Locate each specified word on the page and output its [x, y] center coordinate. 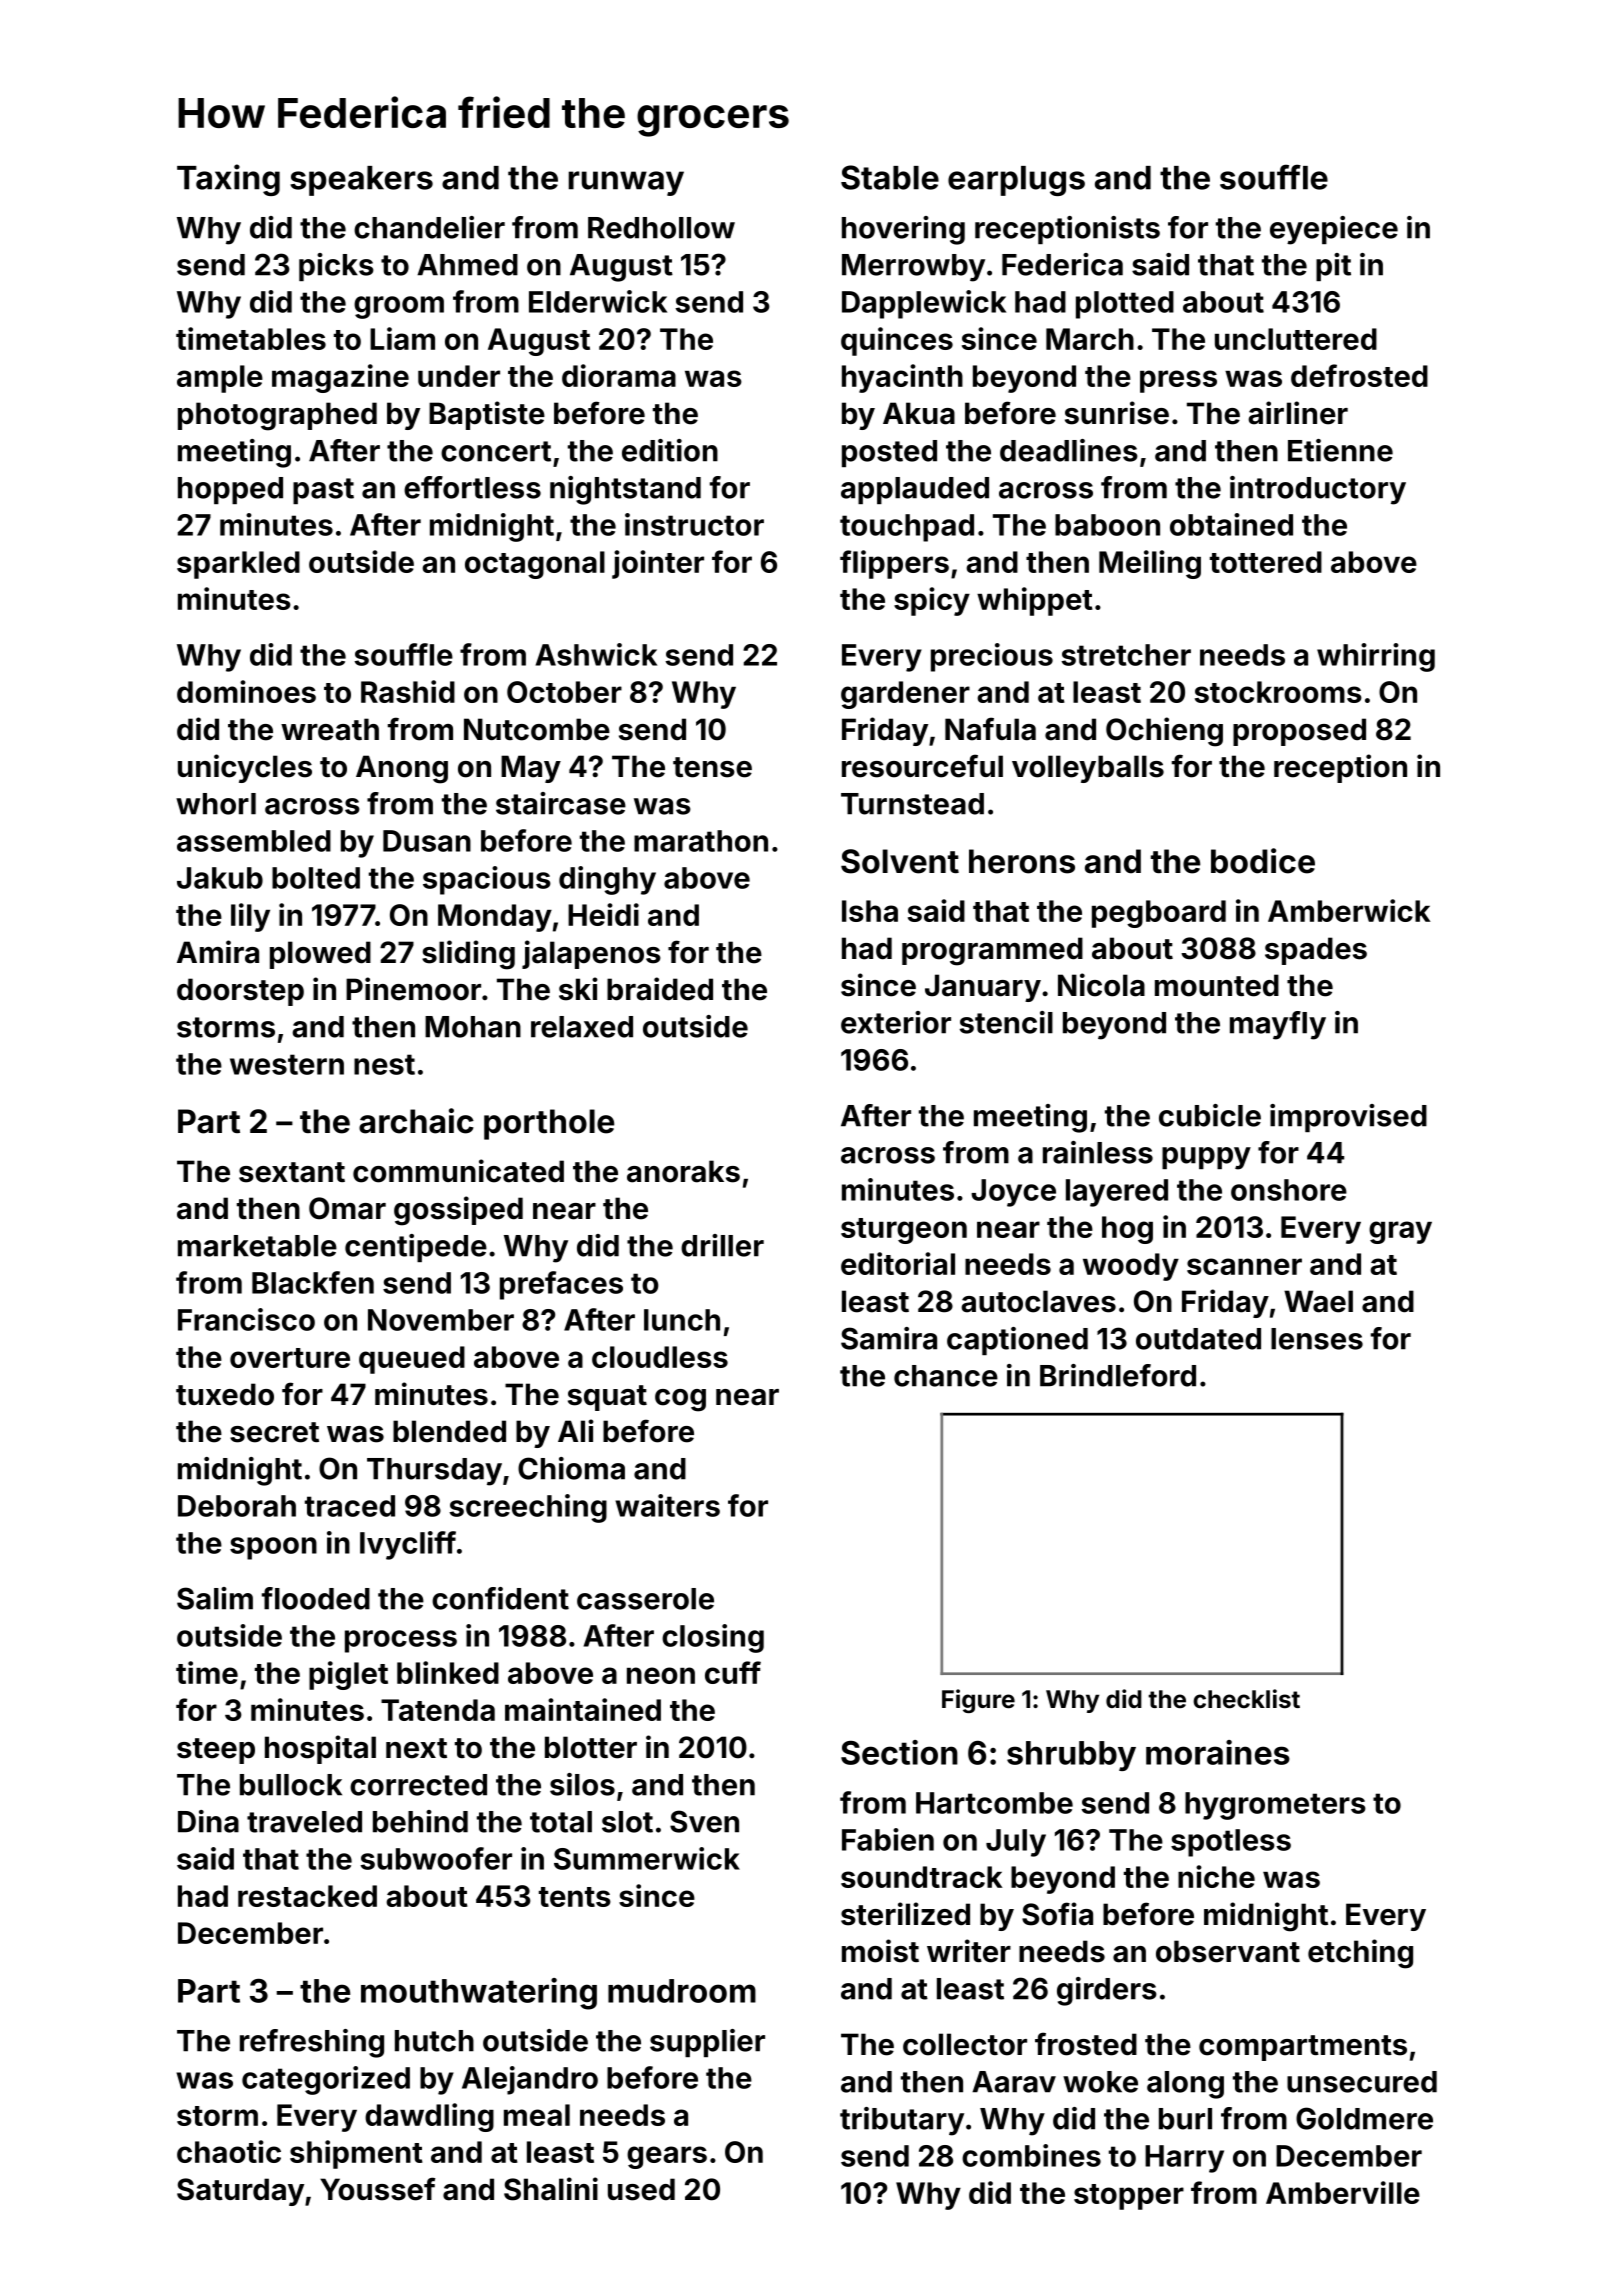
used [641, 2189]
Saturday [240, 2192]
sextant [292, 1172]
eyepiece [1334, 230]
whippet [1035, 601]
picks [336, 267]
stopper [1129, 2197]
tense [712, 767]
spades [1316, 951]
